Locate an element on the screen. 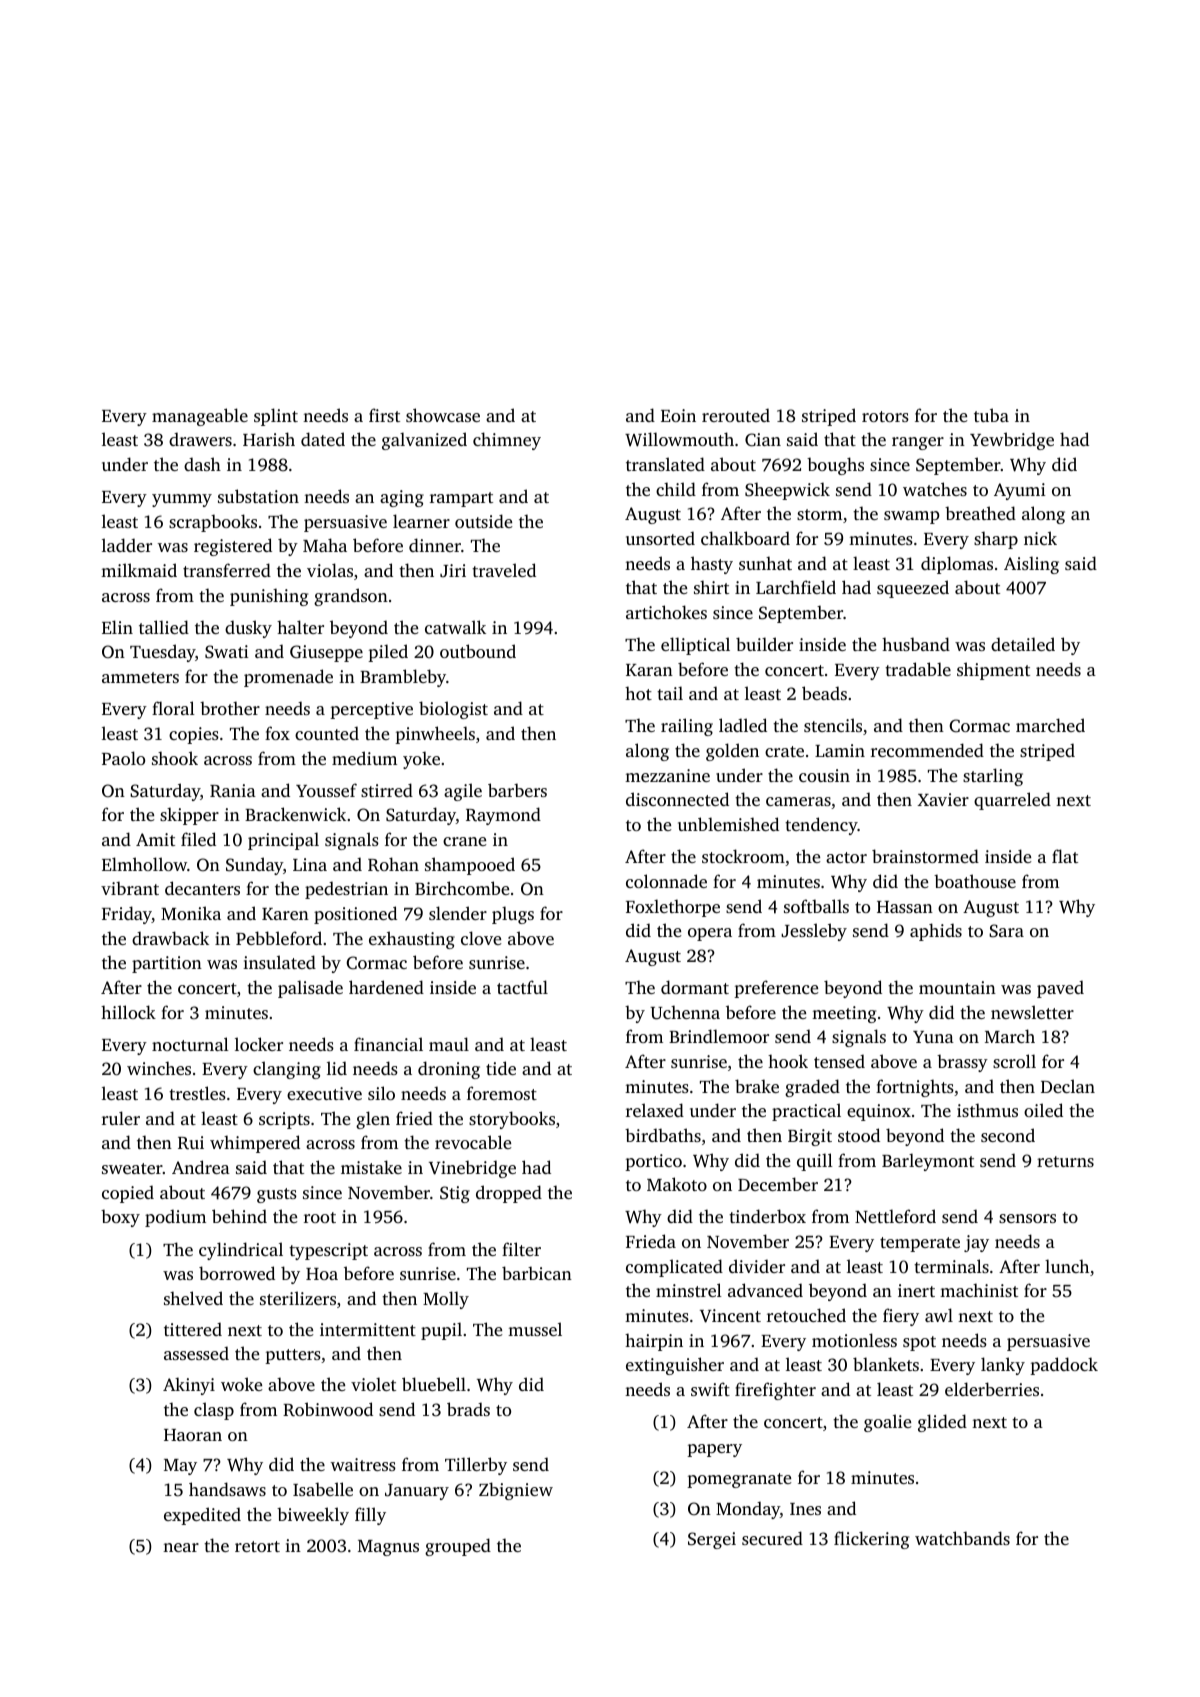 This screenshot has height=1697, width=1200. Raymond is located at coordinates (503, 816).
